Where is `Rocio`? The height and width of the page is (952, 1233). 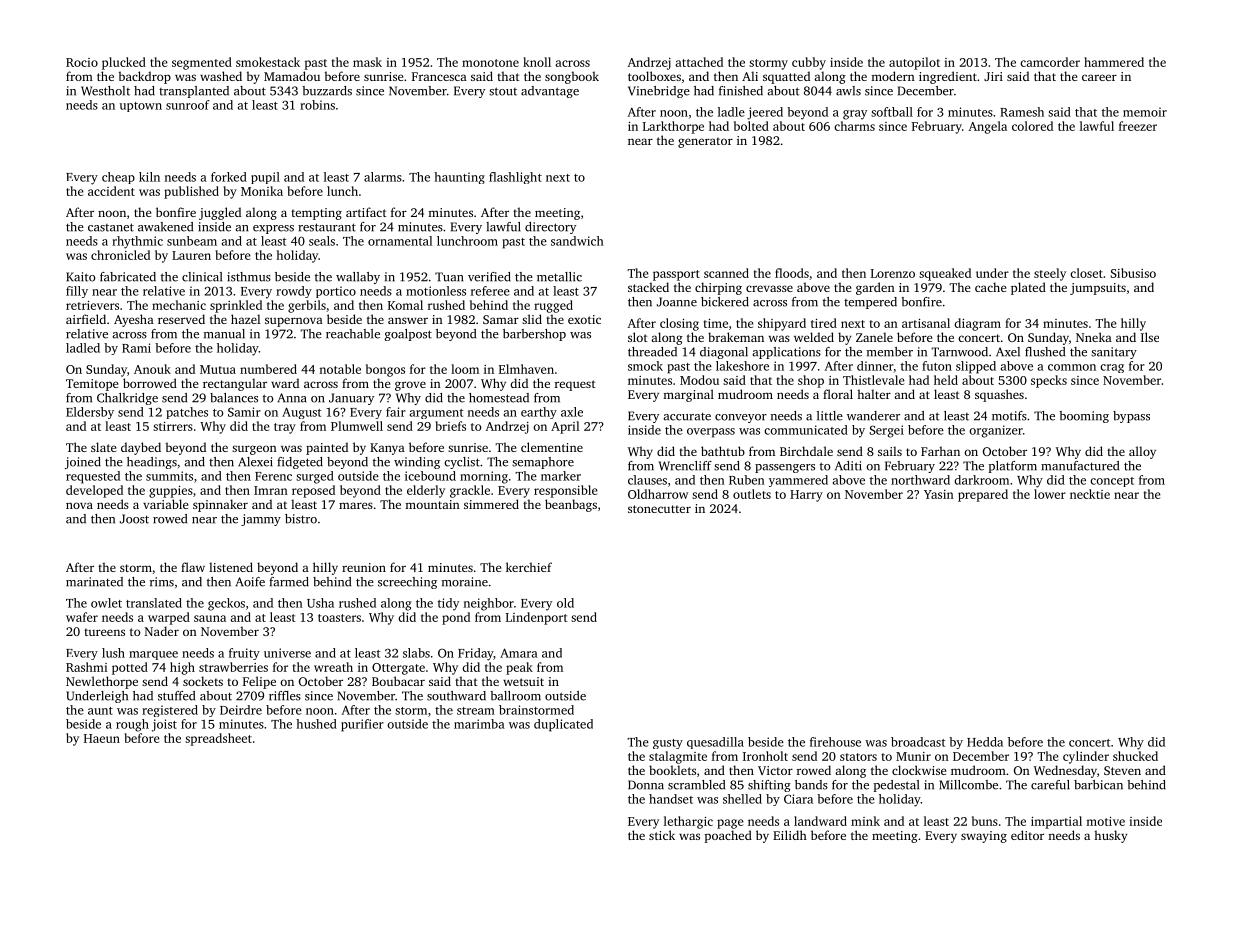 Rocio is located at coordinates (82, 62).
